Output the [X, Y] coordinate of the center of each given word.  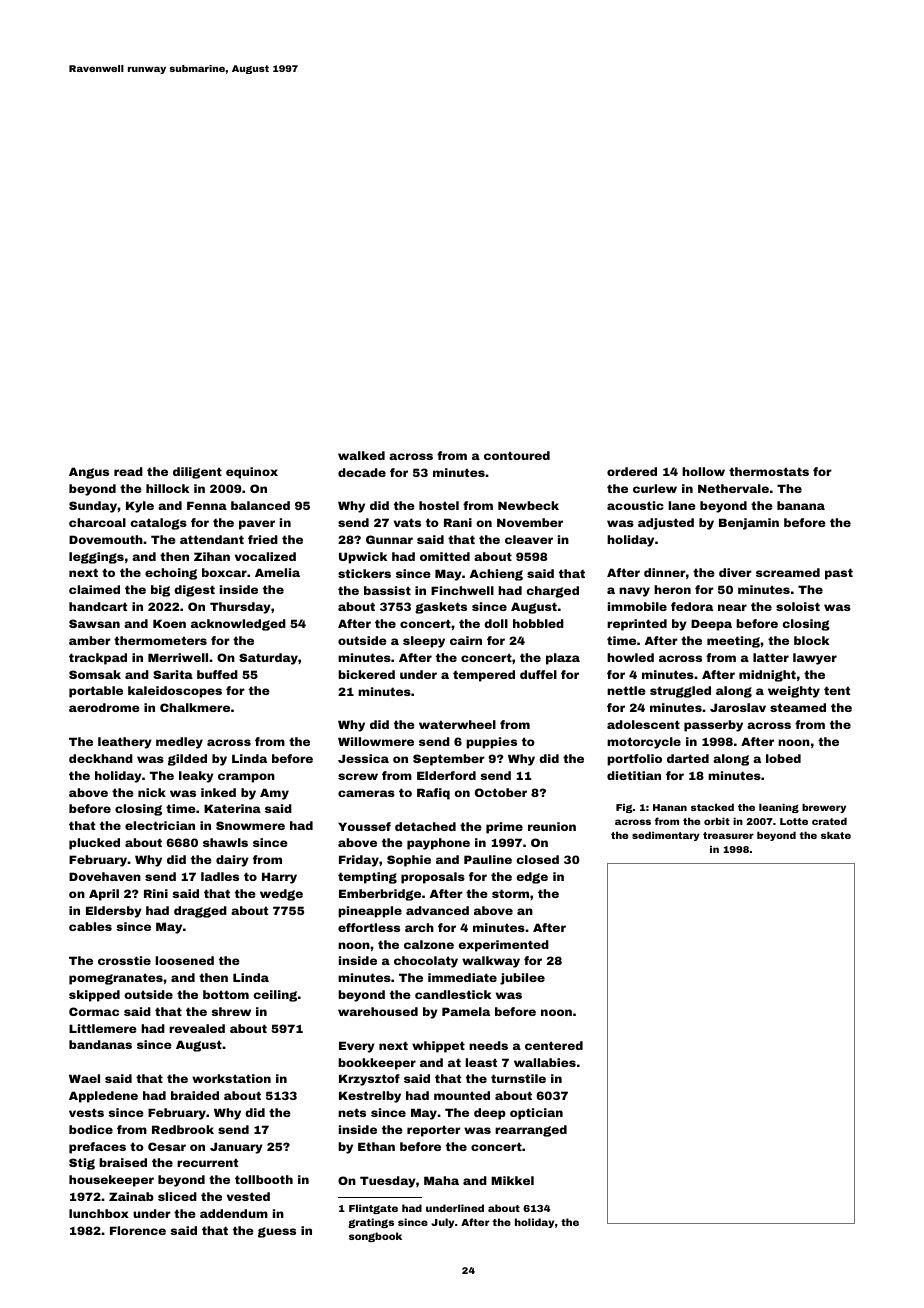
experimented [503, 946]
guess [277, 1232]
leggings [96, 558]
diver [735, 572]
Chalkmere [195, 707]
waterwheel [457, 724]
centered [554, 1045]
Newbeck [528, 505]
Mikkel [512, 1180]
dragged [200, 912]
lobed [783, 758]
